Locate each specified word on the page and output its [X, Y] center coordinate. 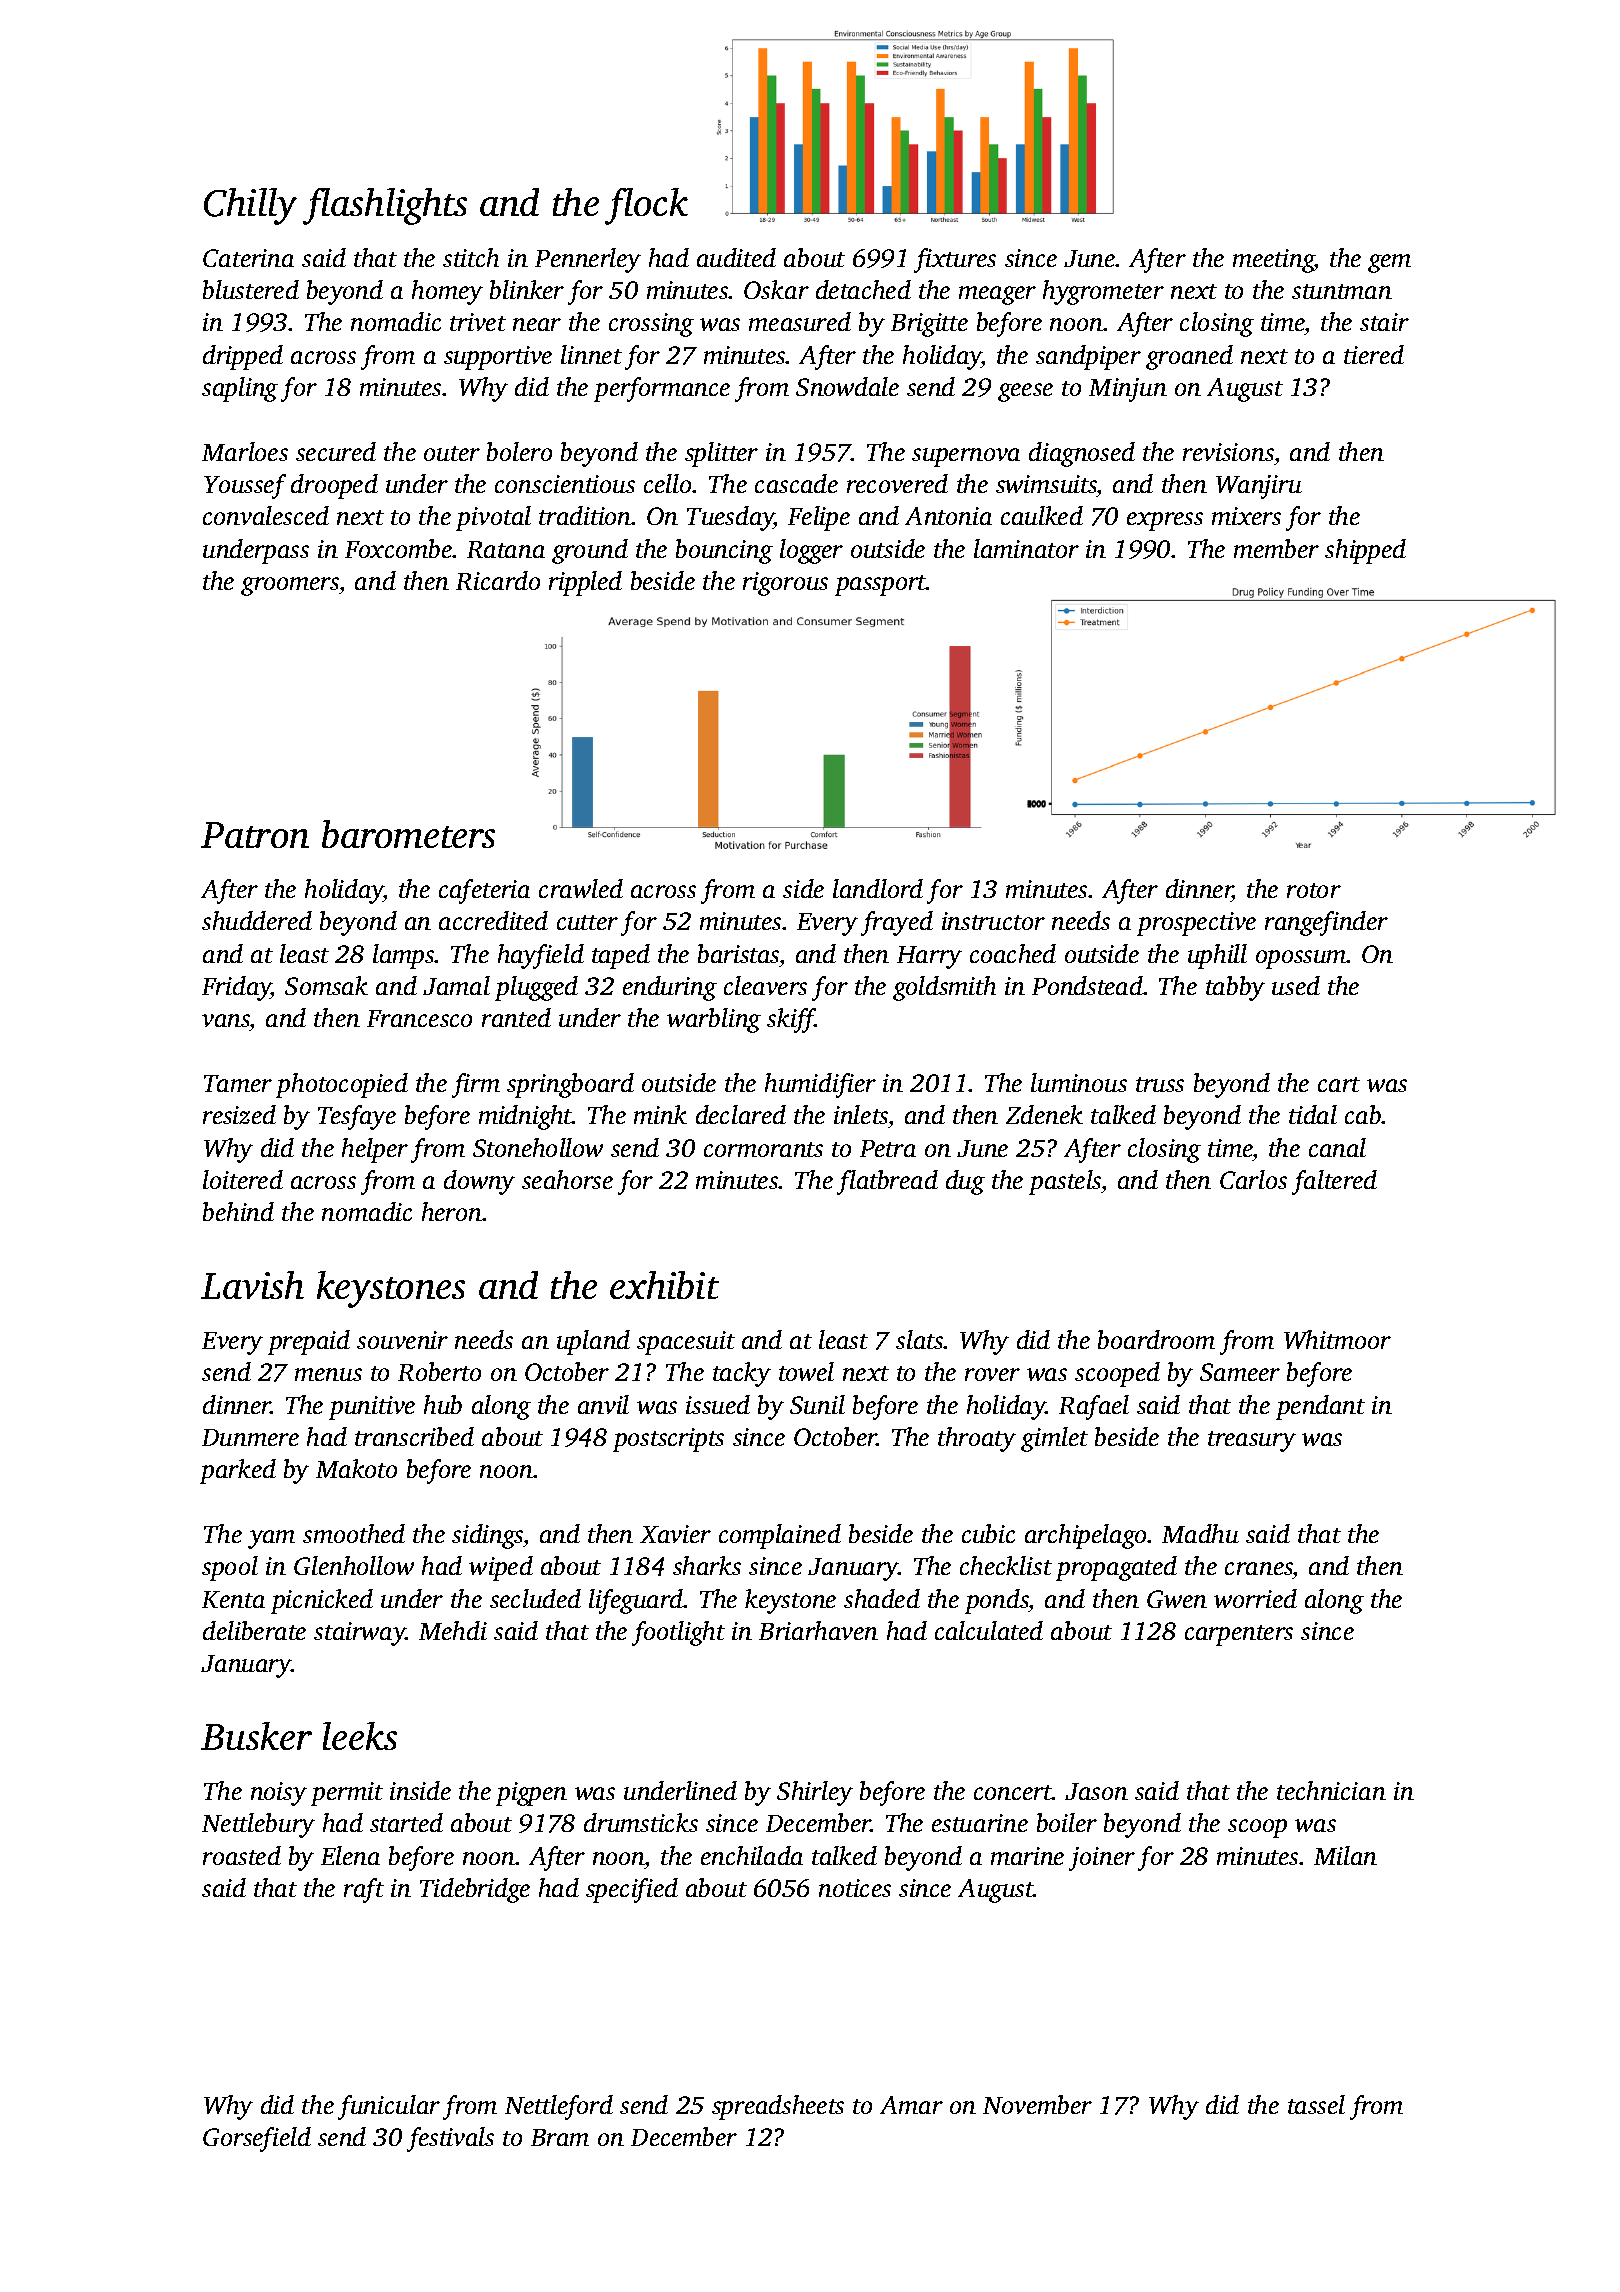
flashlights [385, 206]
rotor [1314, 890]
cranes [1259, 1570]
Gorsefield [257, 2139]
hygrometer [1103, 292]
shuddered [257, 920]
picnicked [322, 1601]
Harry [929, 957]
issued [718, 1404]
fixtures [955, 260]
